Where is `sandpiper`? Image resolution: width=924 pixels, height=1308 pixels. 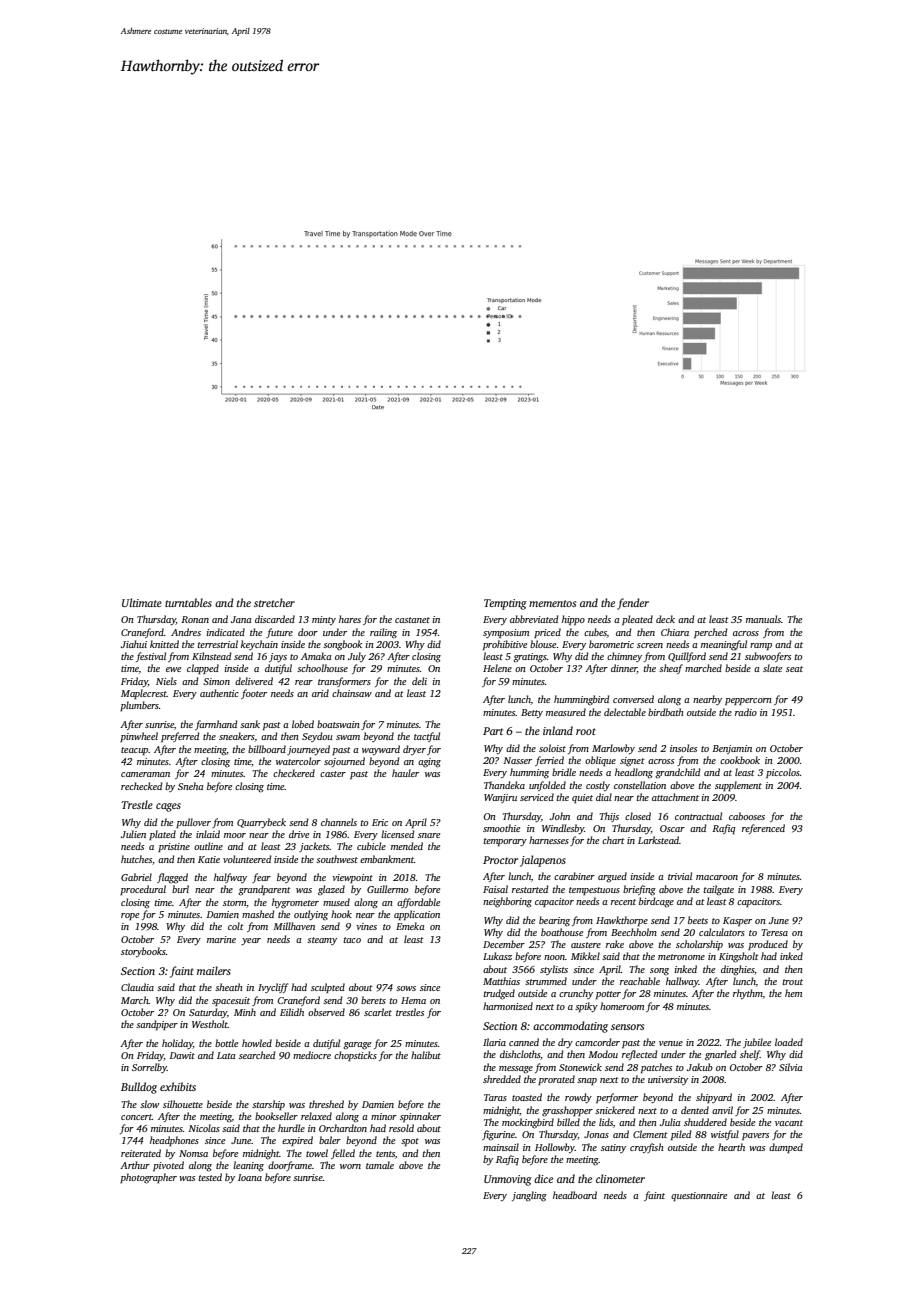 sandpiper is located at coordinates (157, 1025).
